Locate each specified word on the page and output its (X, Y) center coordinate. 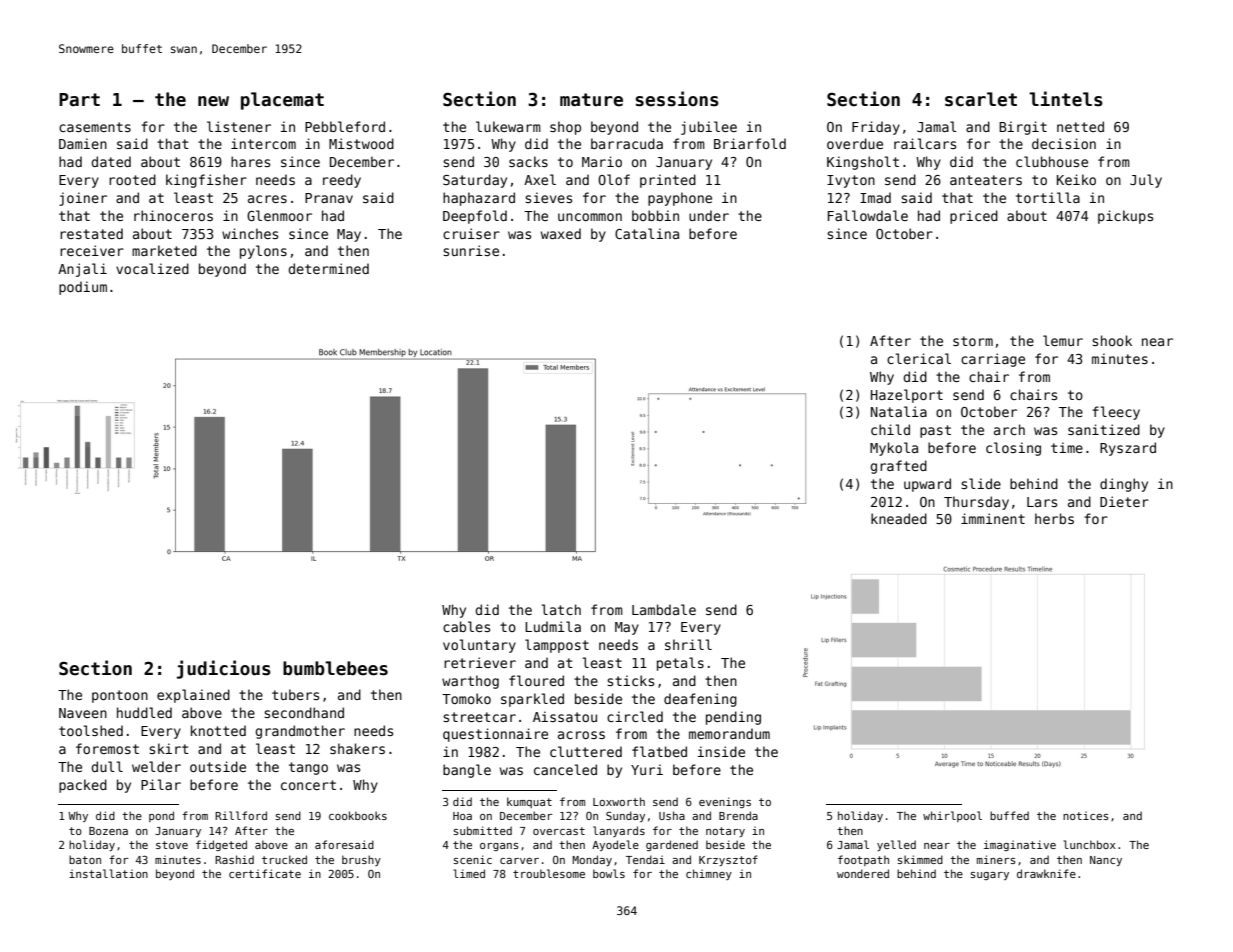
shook (1112, 340)
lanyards (619, 831)
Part (79, 100)
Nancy (1106, 861)
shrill (688, 644)
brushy (361, 860)
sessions (677, 99)
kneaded (899, 518)
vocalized (152, 268)
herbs (1054, 518)
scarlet (981, 99)
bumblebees (335, 668)
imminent (993, 518)
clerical (919, 358)
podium (83, 288)
